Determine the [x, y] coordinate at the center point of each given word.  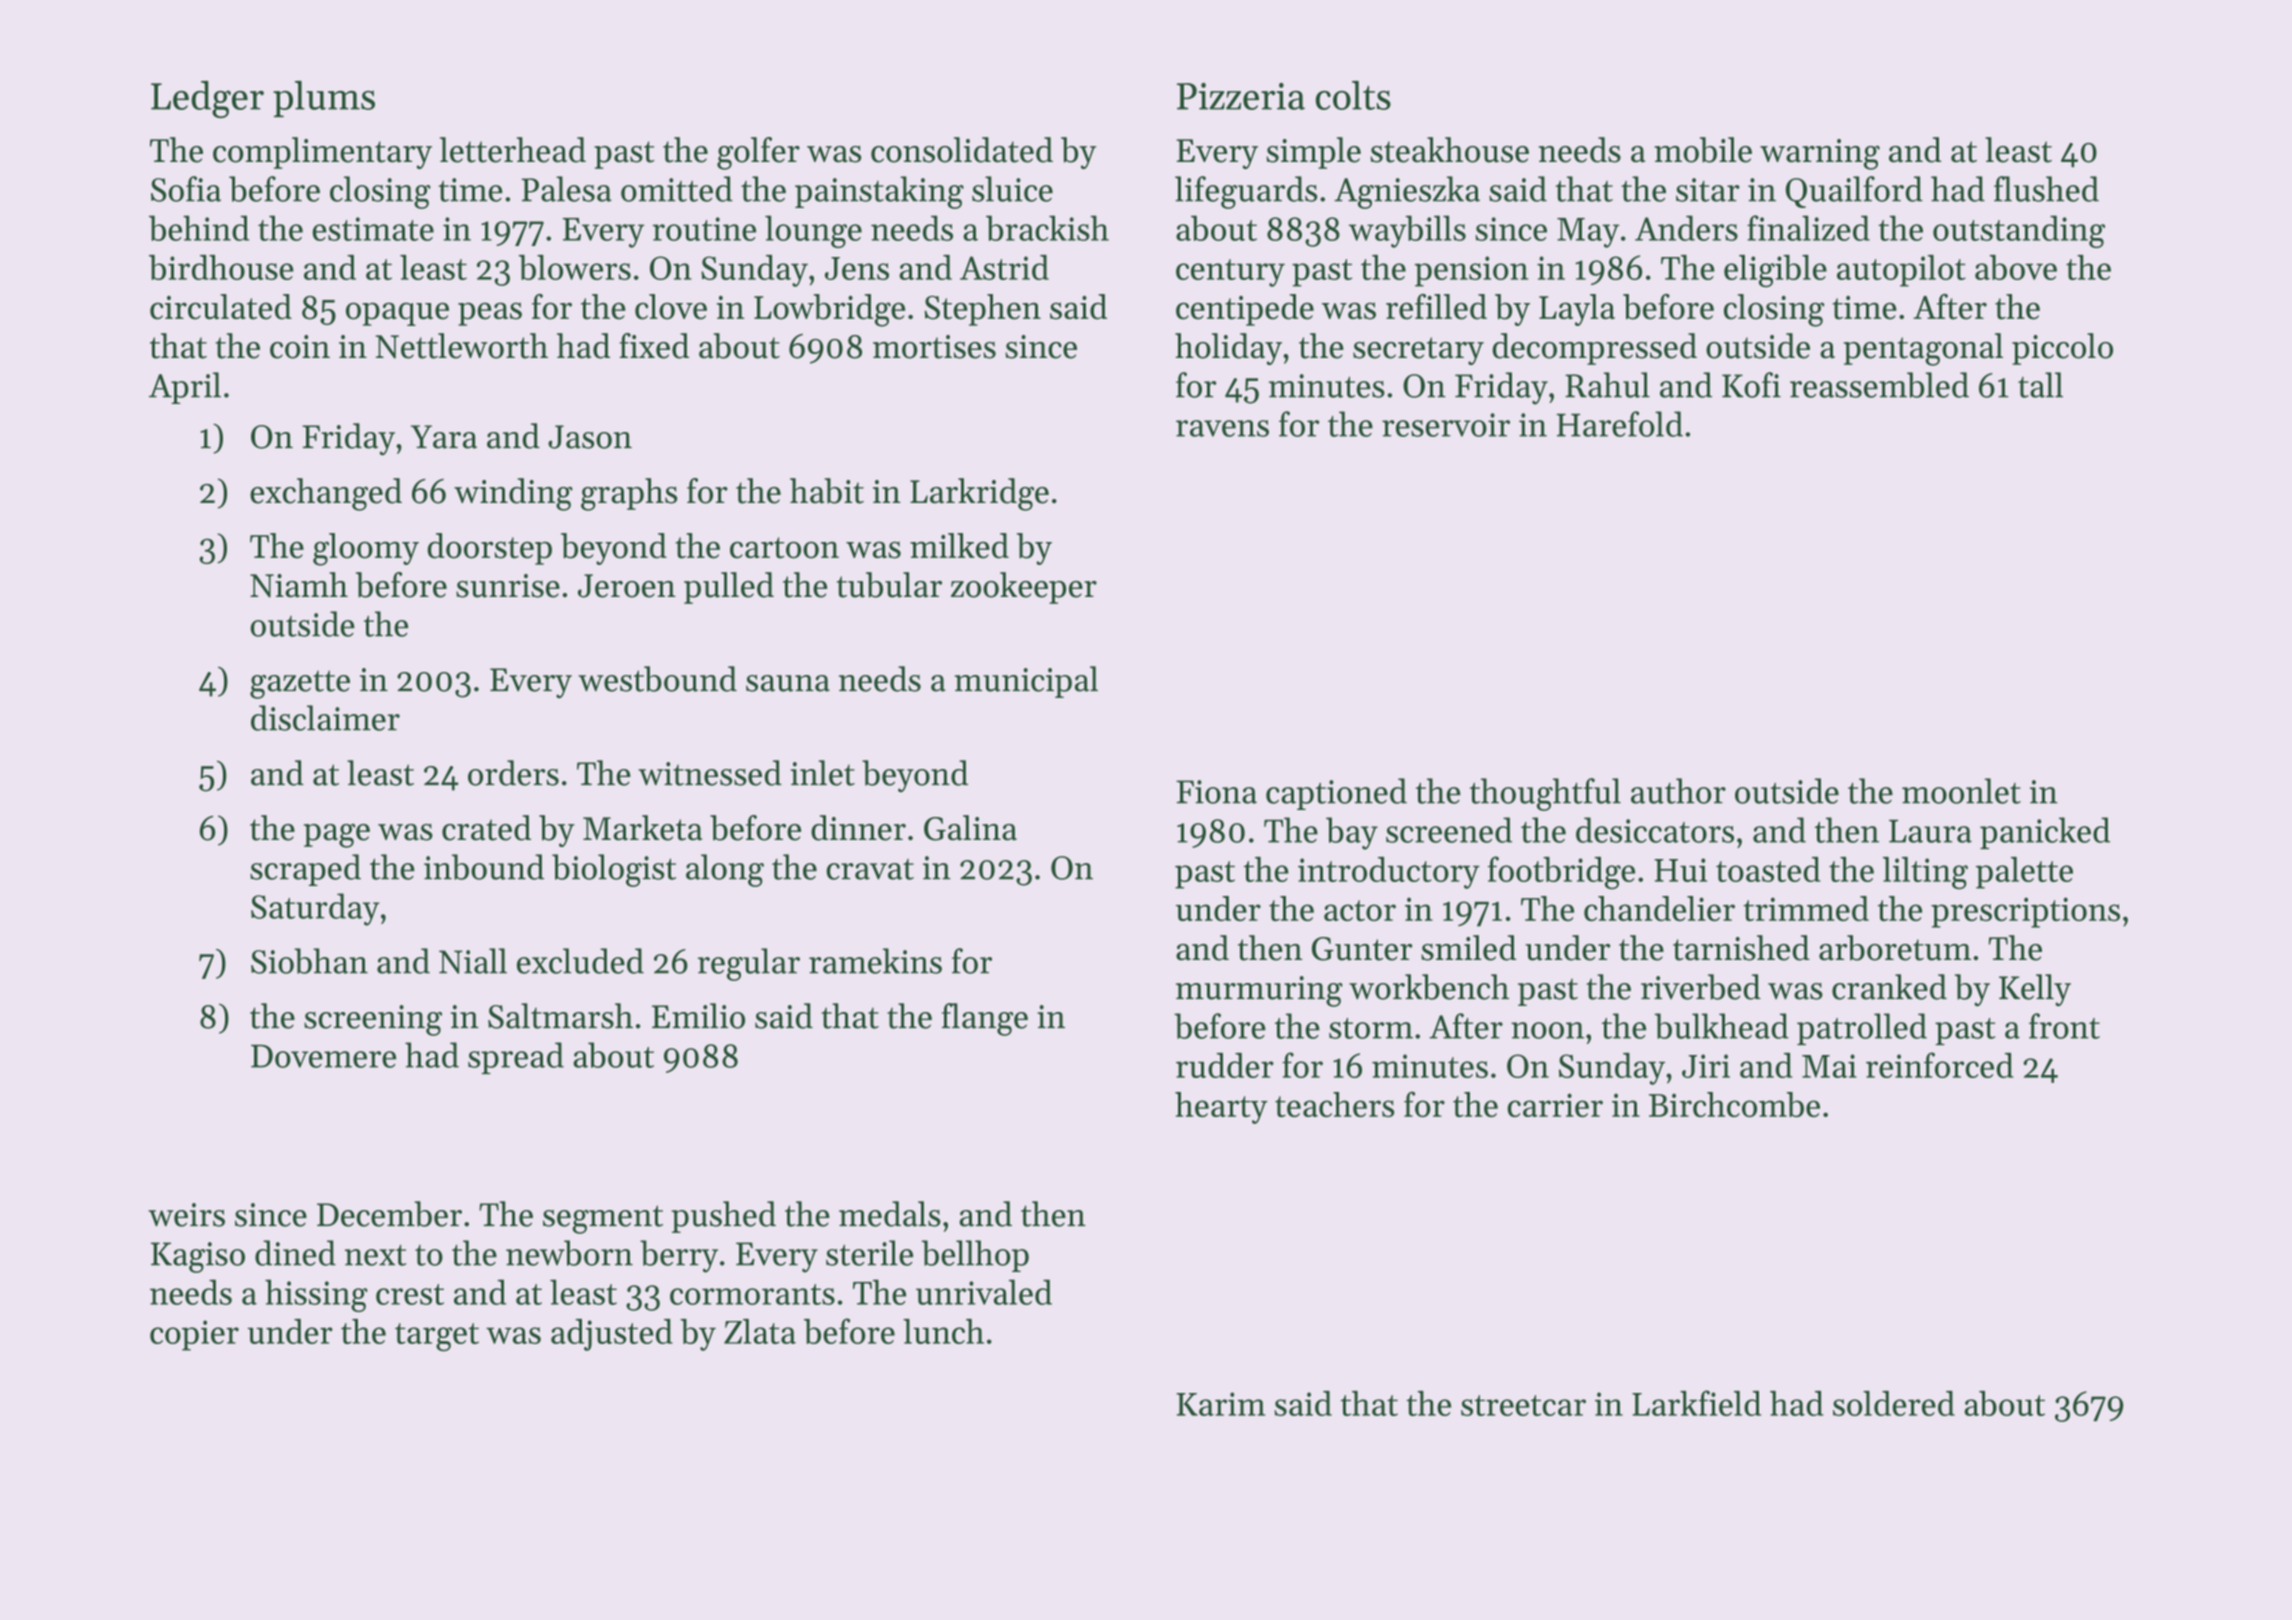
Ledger [207, 99]
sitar [1708, 190]
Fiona [1216, 792]
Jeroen [627, 586]
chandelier [1659, 908]
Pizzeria [1241, 96]
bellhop [975, 1256]
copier [194, 1335]
